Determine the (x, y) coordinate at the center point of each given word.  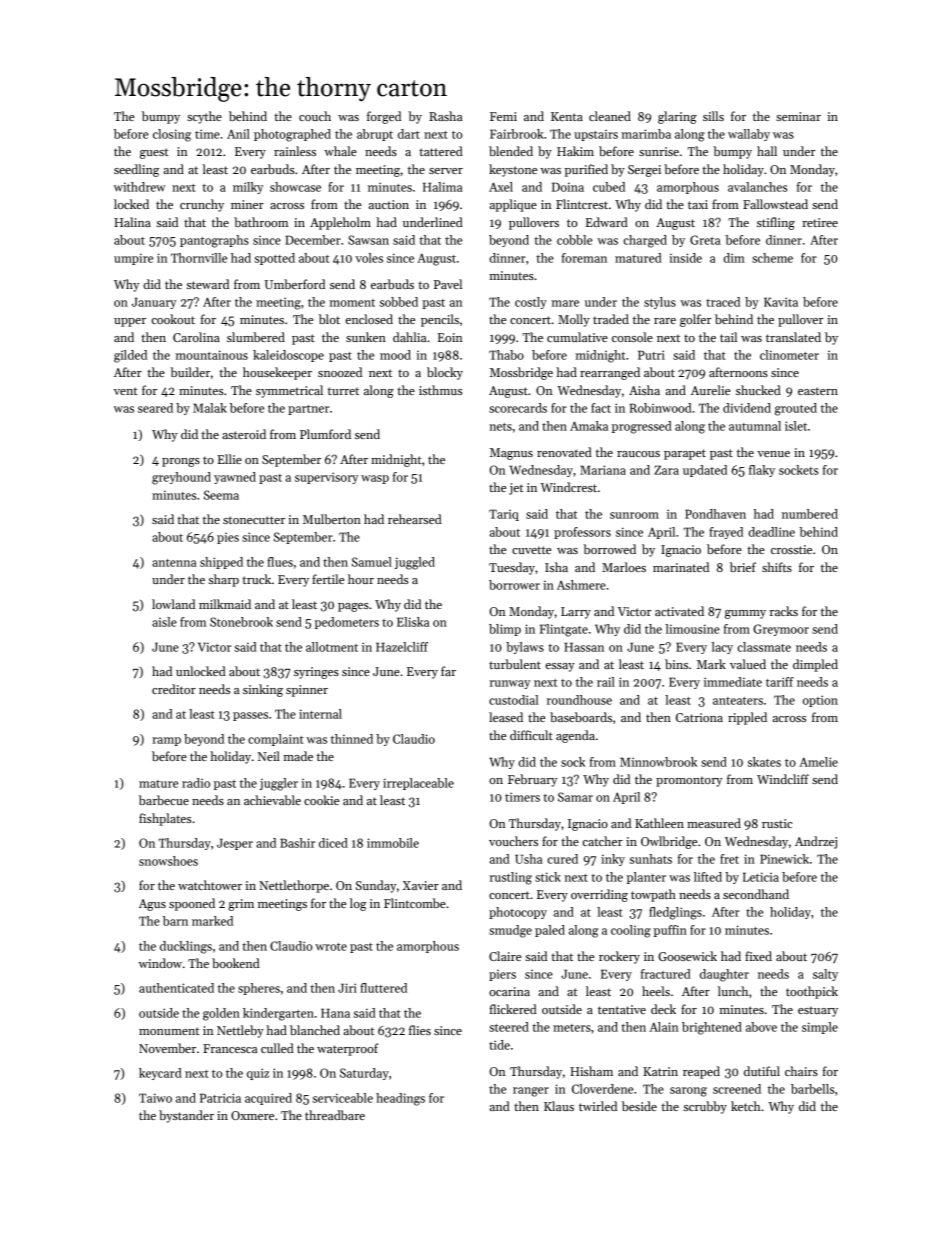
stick (548, 877)
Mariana (603, 470)
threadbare (335, 1115)
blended (511, 151)
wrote (331, 947)
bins (676, 664)
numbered (810, 514)
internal (320, 714)
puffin (670, 931)
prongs (181, 462)
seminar (798, 116)
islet (796, 426)
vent (126, 391)
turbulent (515, 664)
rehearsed (415, 519)
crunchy (202, 205)
